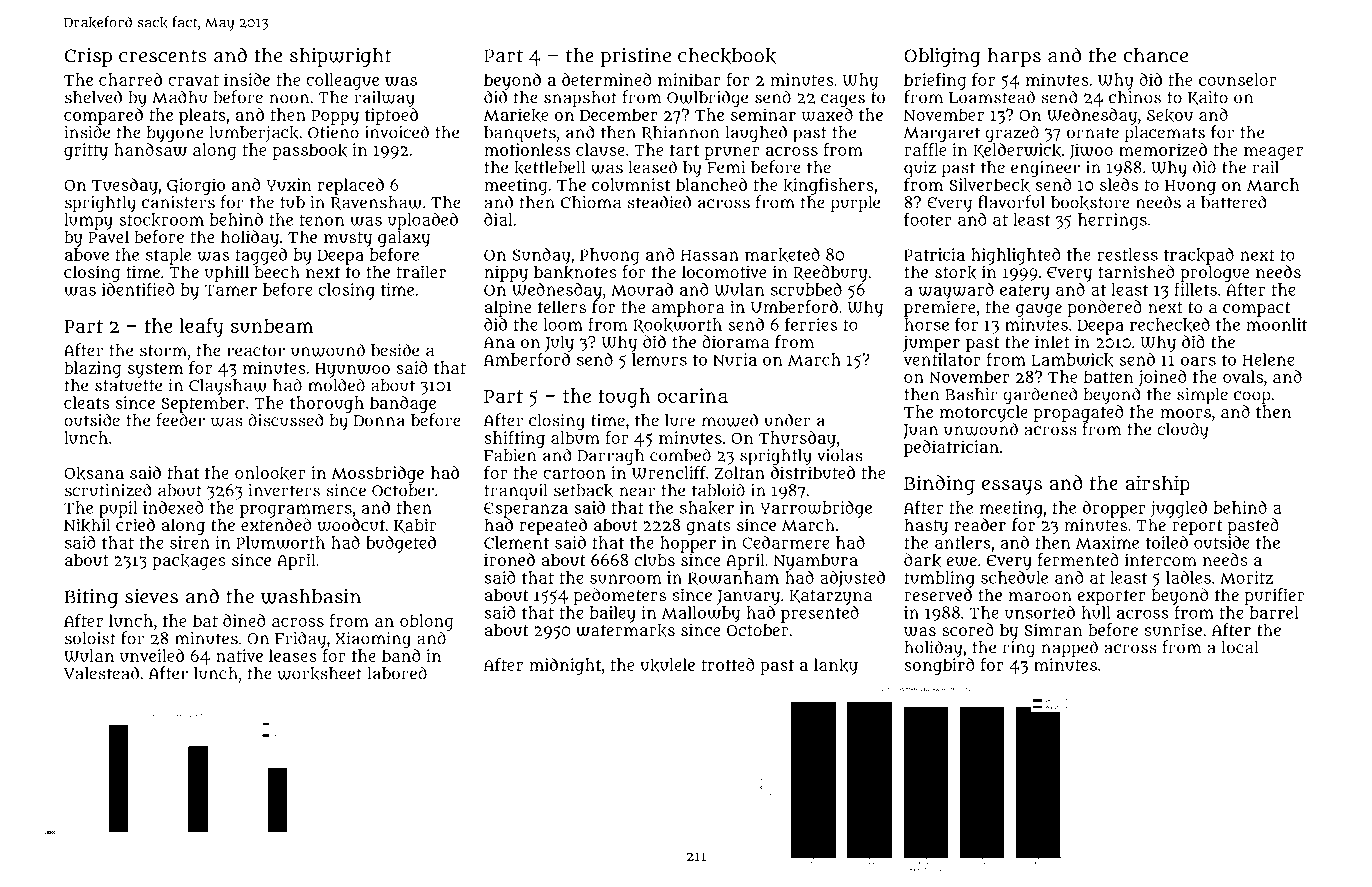 Image resolution: width=1372 pixels, height=887 pixels. I want to click on coop, so click(1252, 398).
